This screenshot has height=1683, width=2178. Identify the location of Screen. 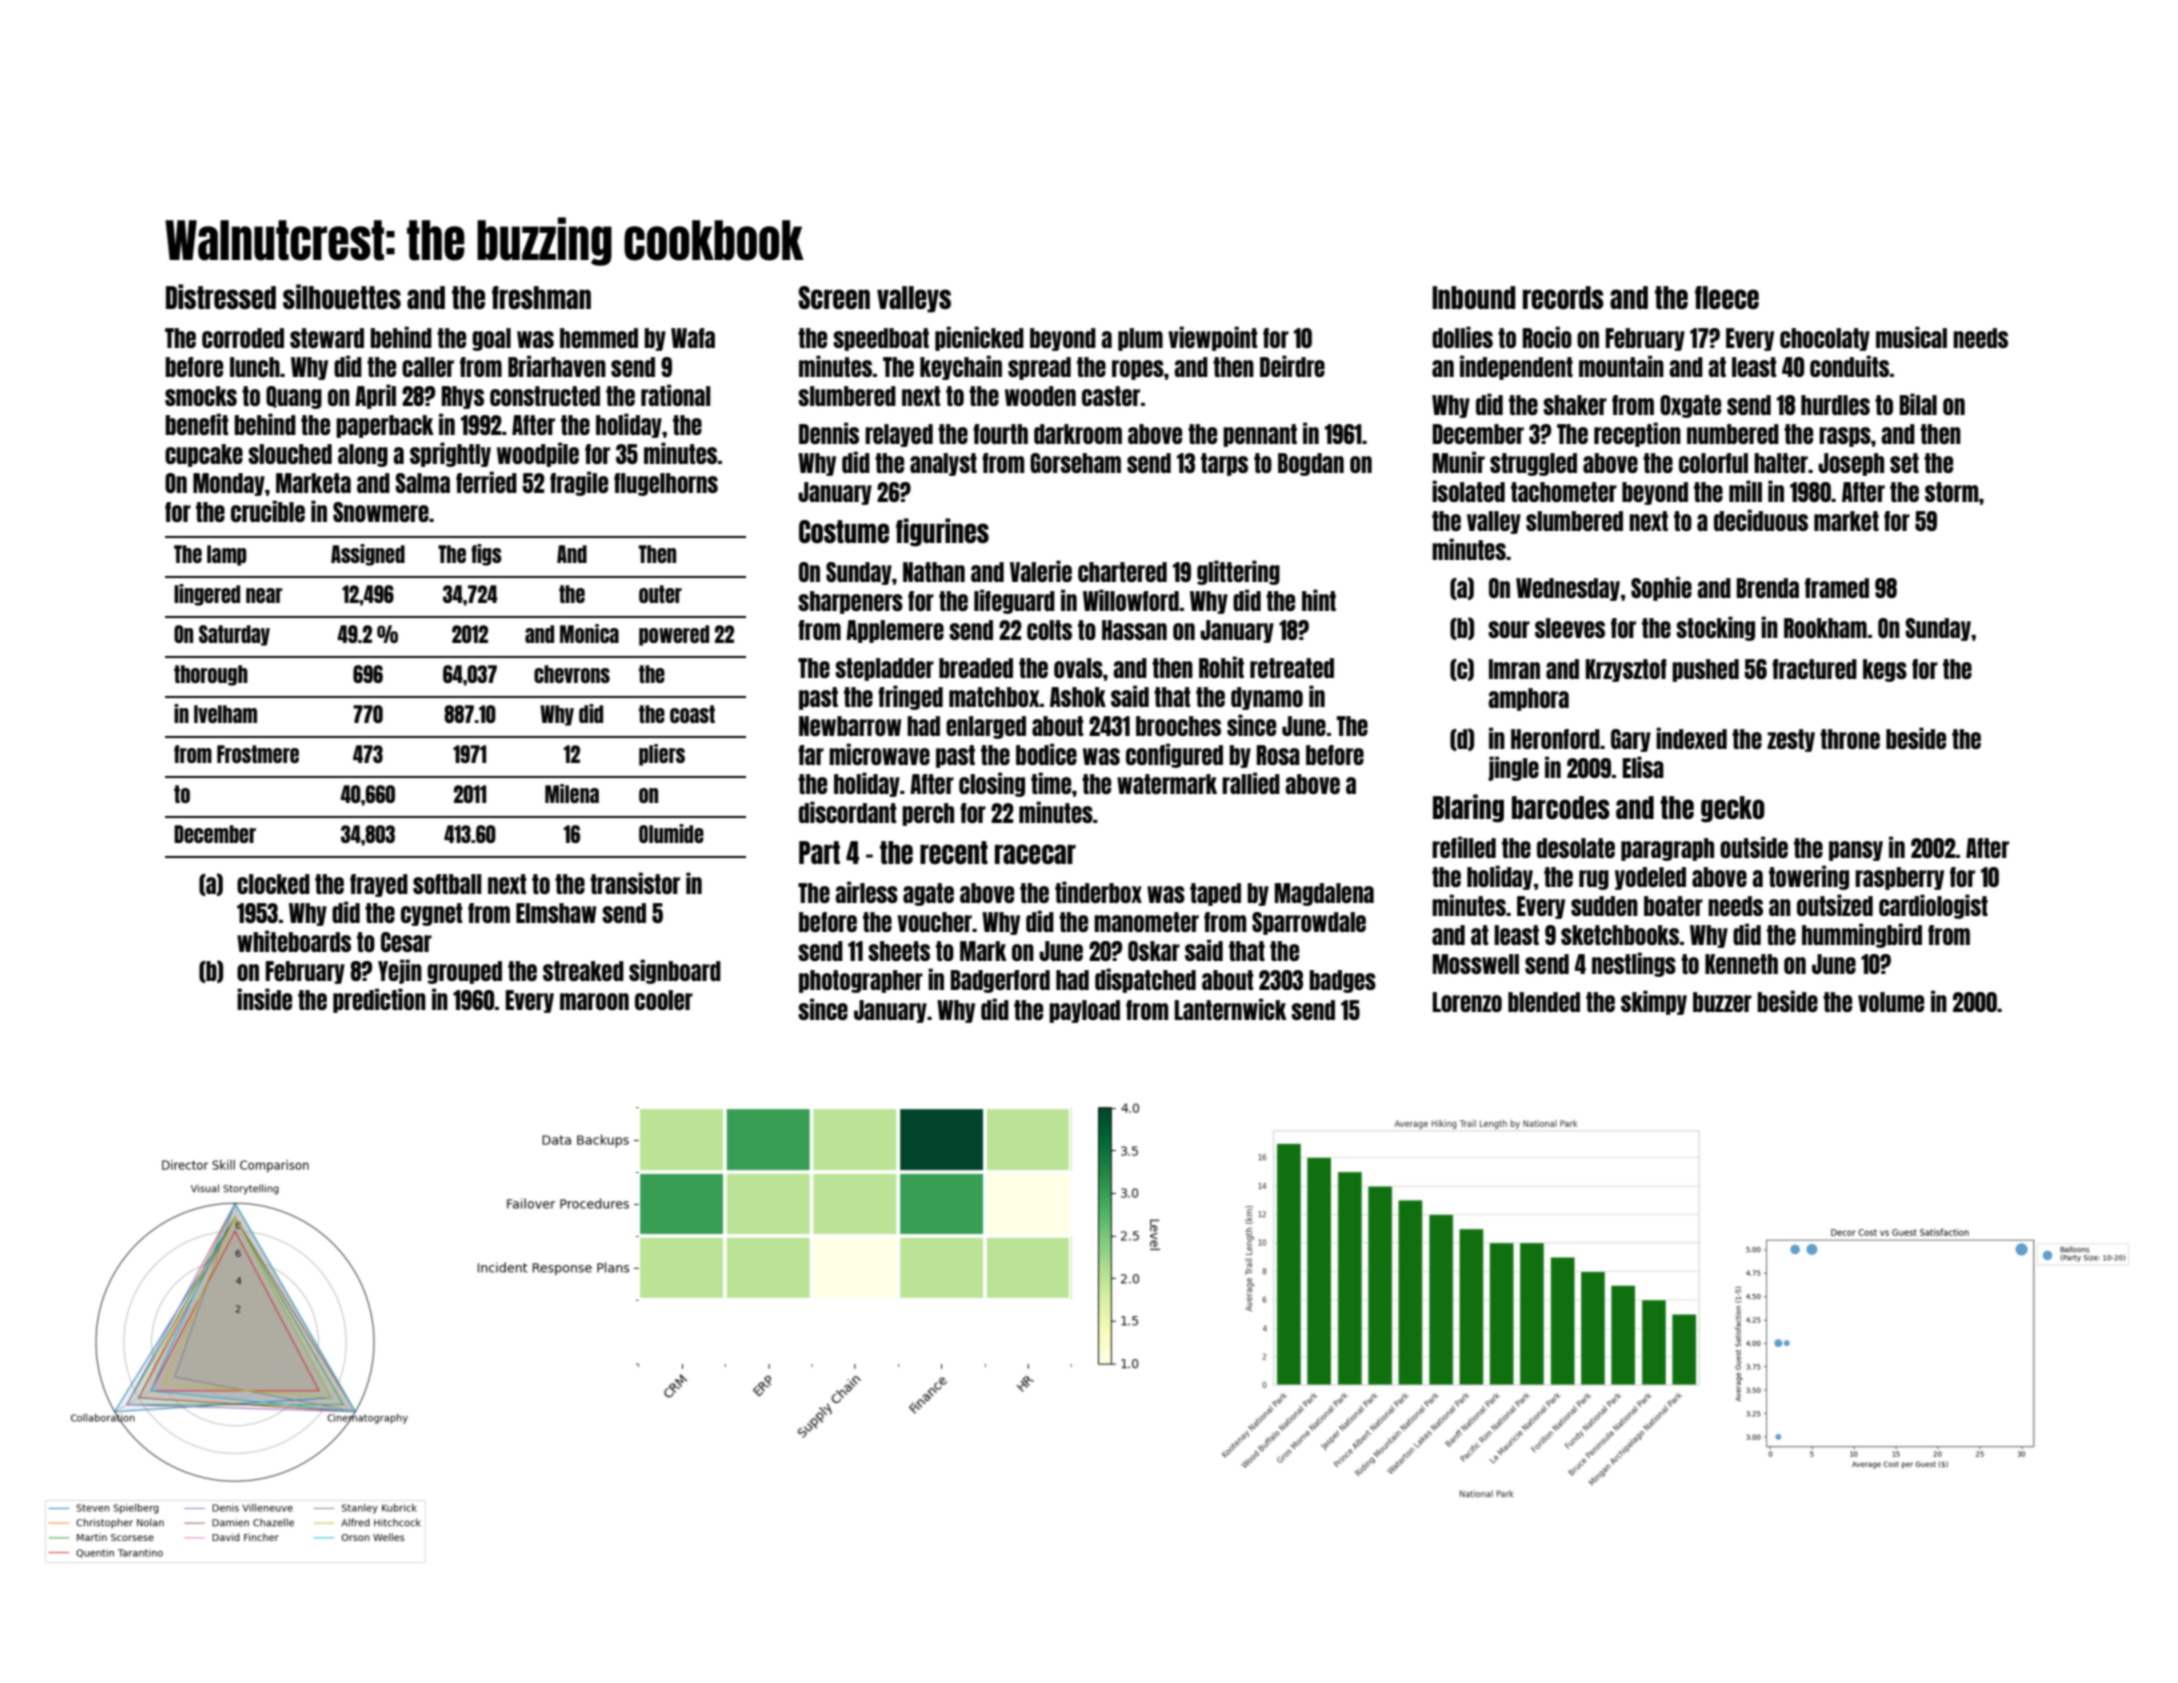
(834, 297).
